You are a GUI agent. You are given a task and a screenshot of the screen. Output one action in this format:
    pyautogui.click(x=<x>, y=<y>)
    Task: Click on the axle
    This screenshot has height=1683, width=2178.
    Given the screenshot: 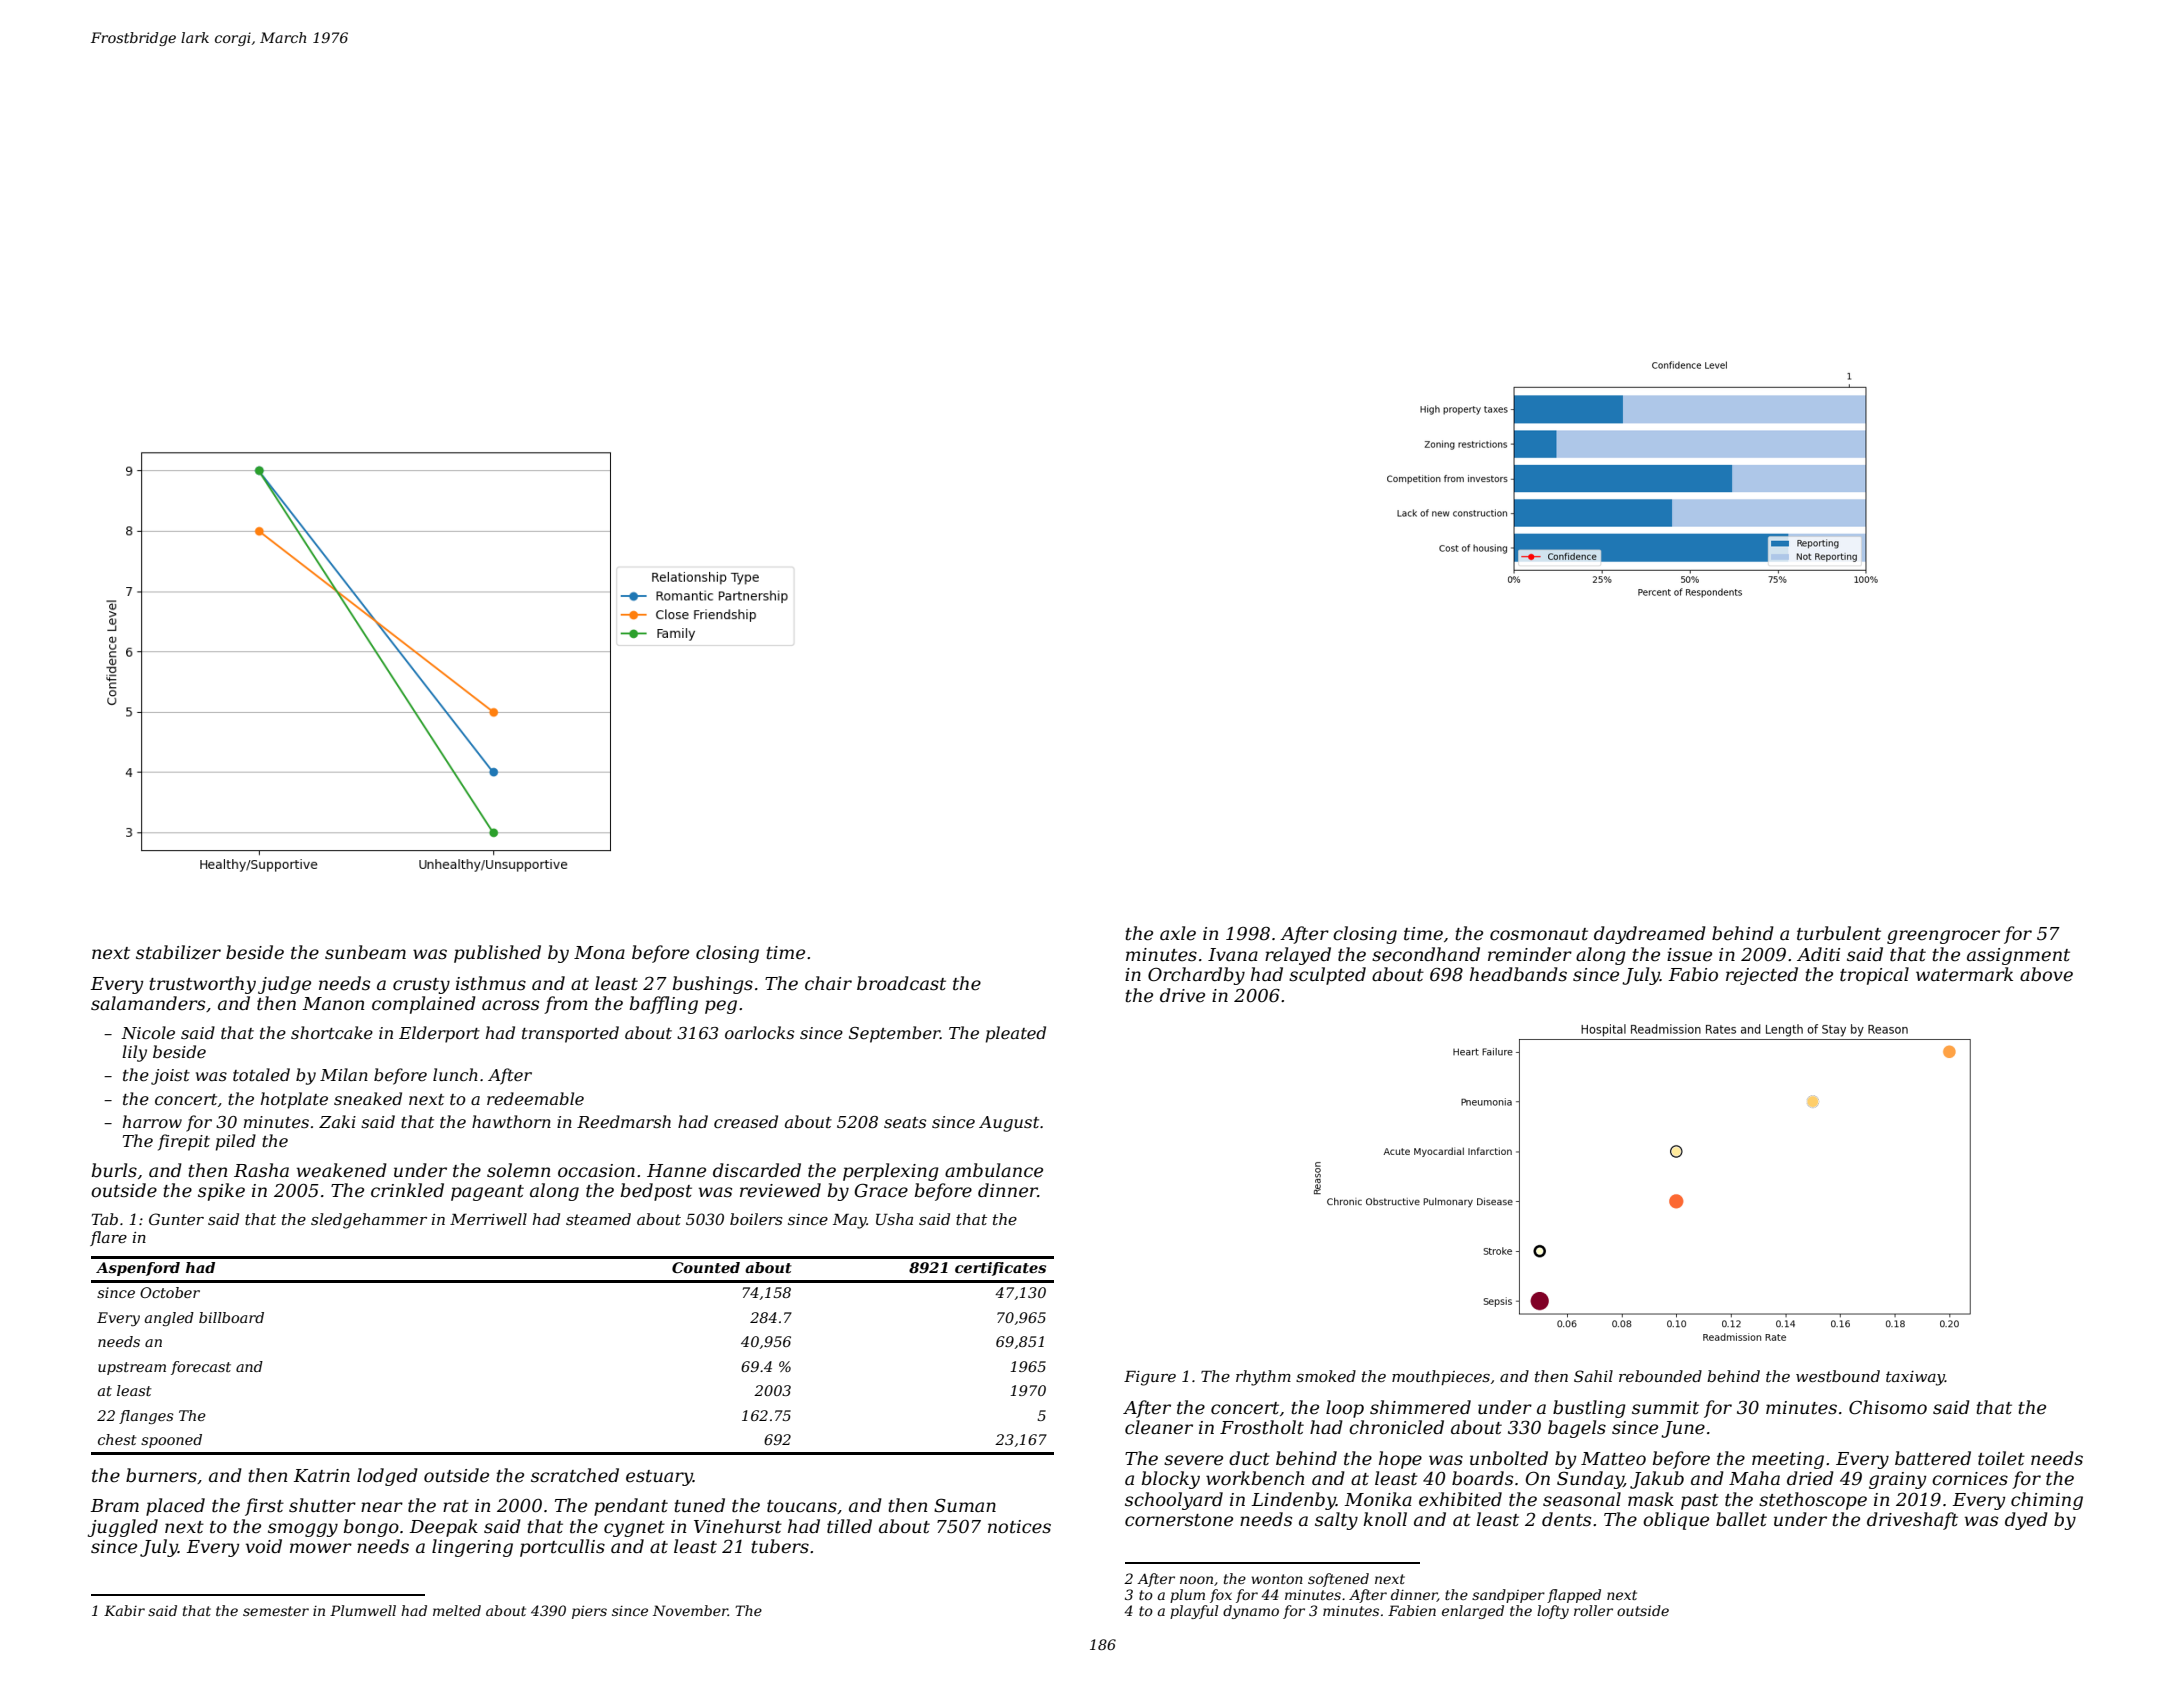 What is the action you would take?
    pyautogui.click(x=1178, y=933)
